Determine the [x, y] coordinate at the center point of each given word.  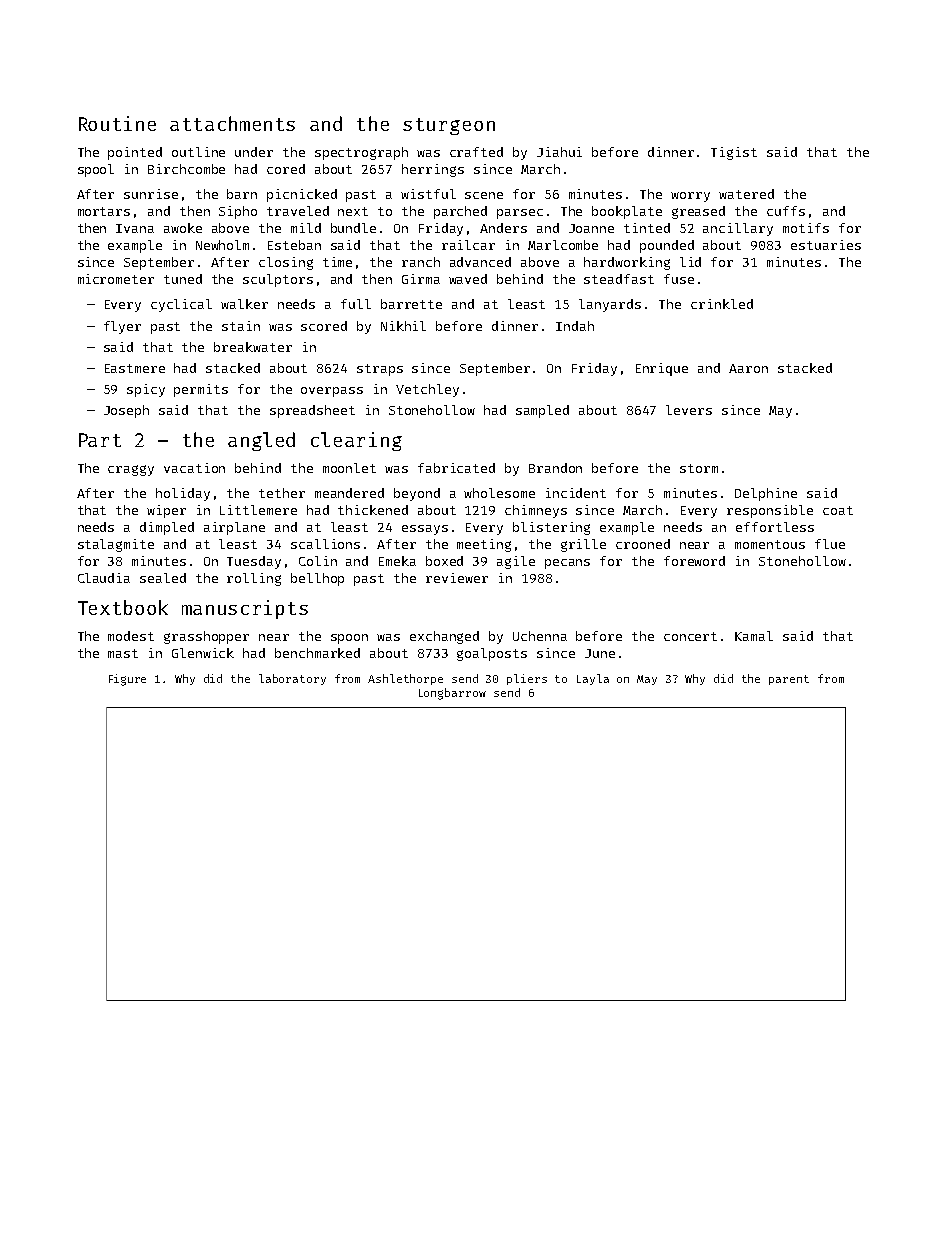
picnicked [302, 195]
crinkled [722, 304]
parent [789, 680]
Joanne [591, 228]
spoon [349, 639]
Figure [127, 680]
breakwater [253, 347]
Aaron [748, 368]
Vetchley [427, 390]
